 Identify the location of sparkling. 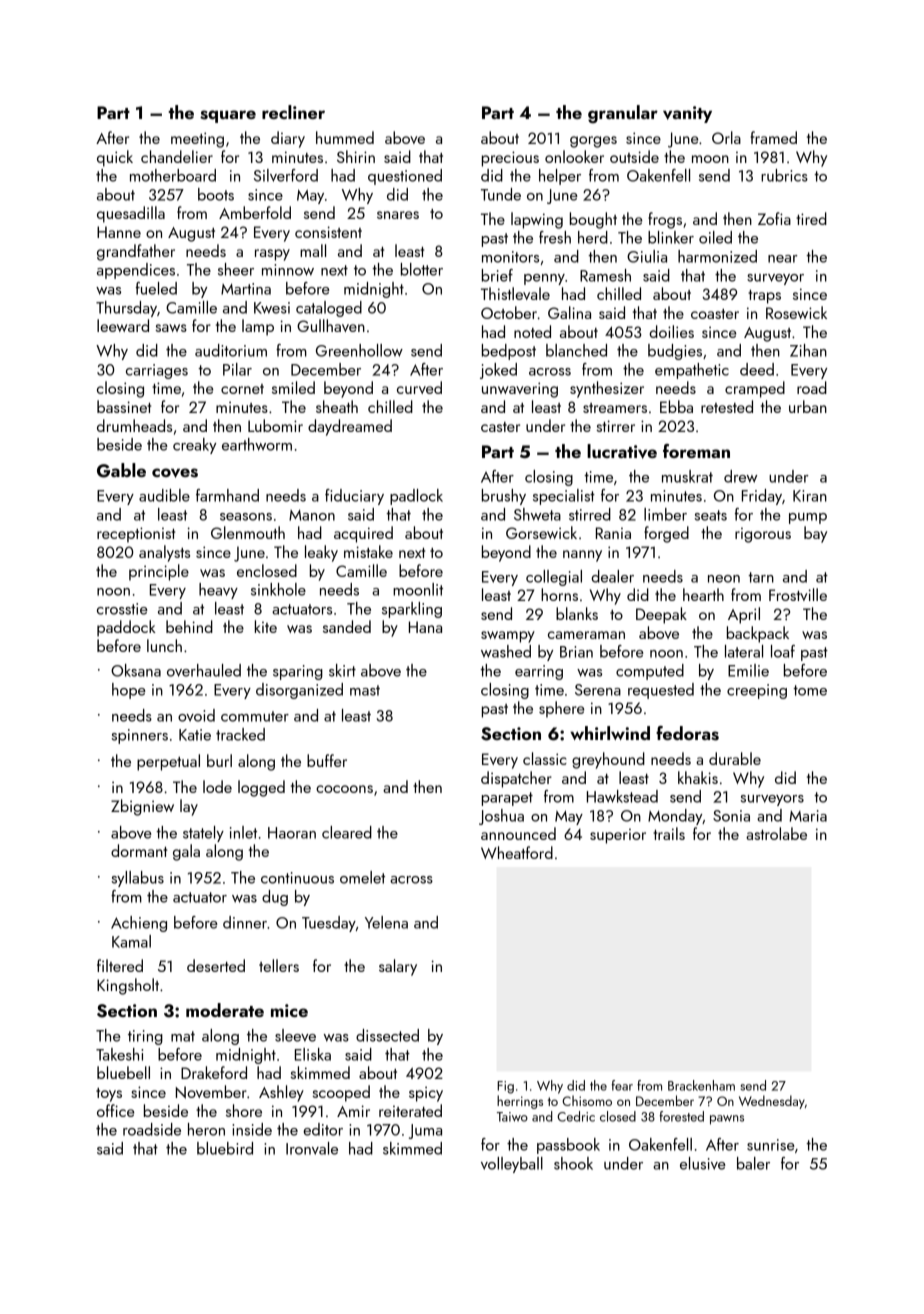
(412, 610).
